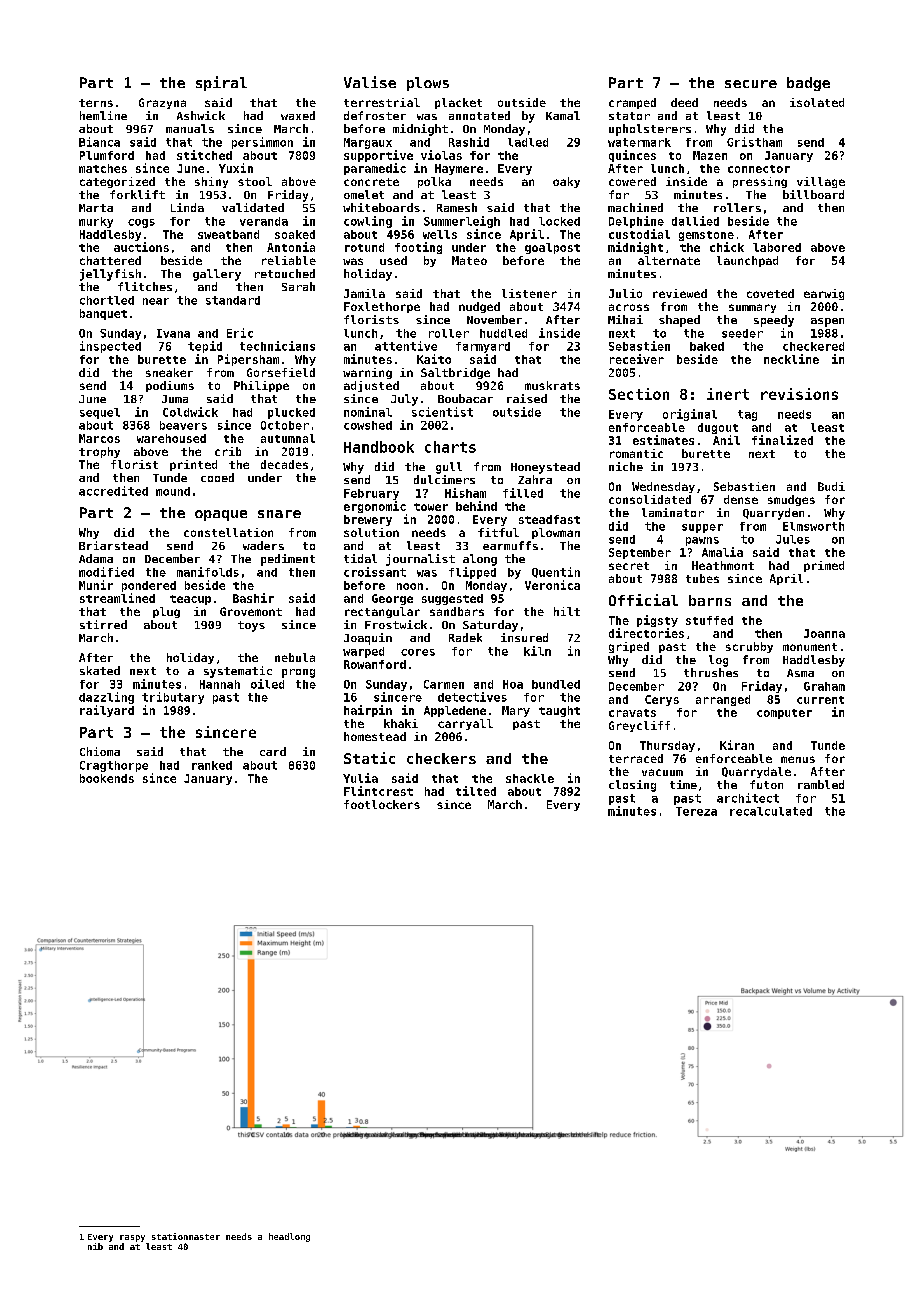 Image resolution: width=924 pixels, height=1308 pixels. Describe the element at coordinates (107, 711) in the page. I see `railyard` at that location.
